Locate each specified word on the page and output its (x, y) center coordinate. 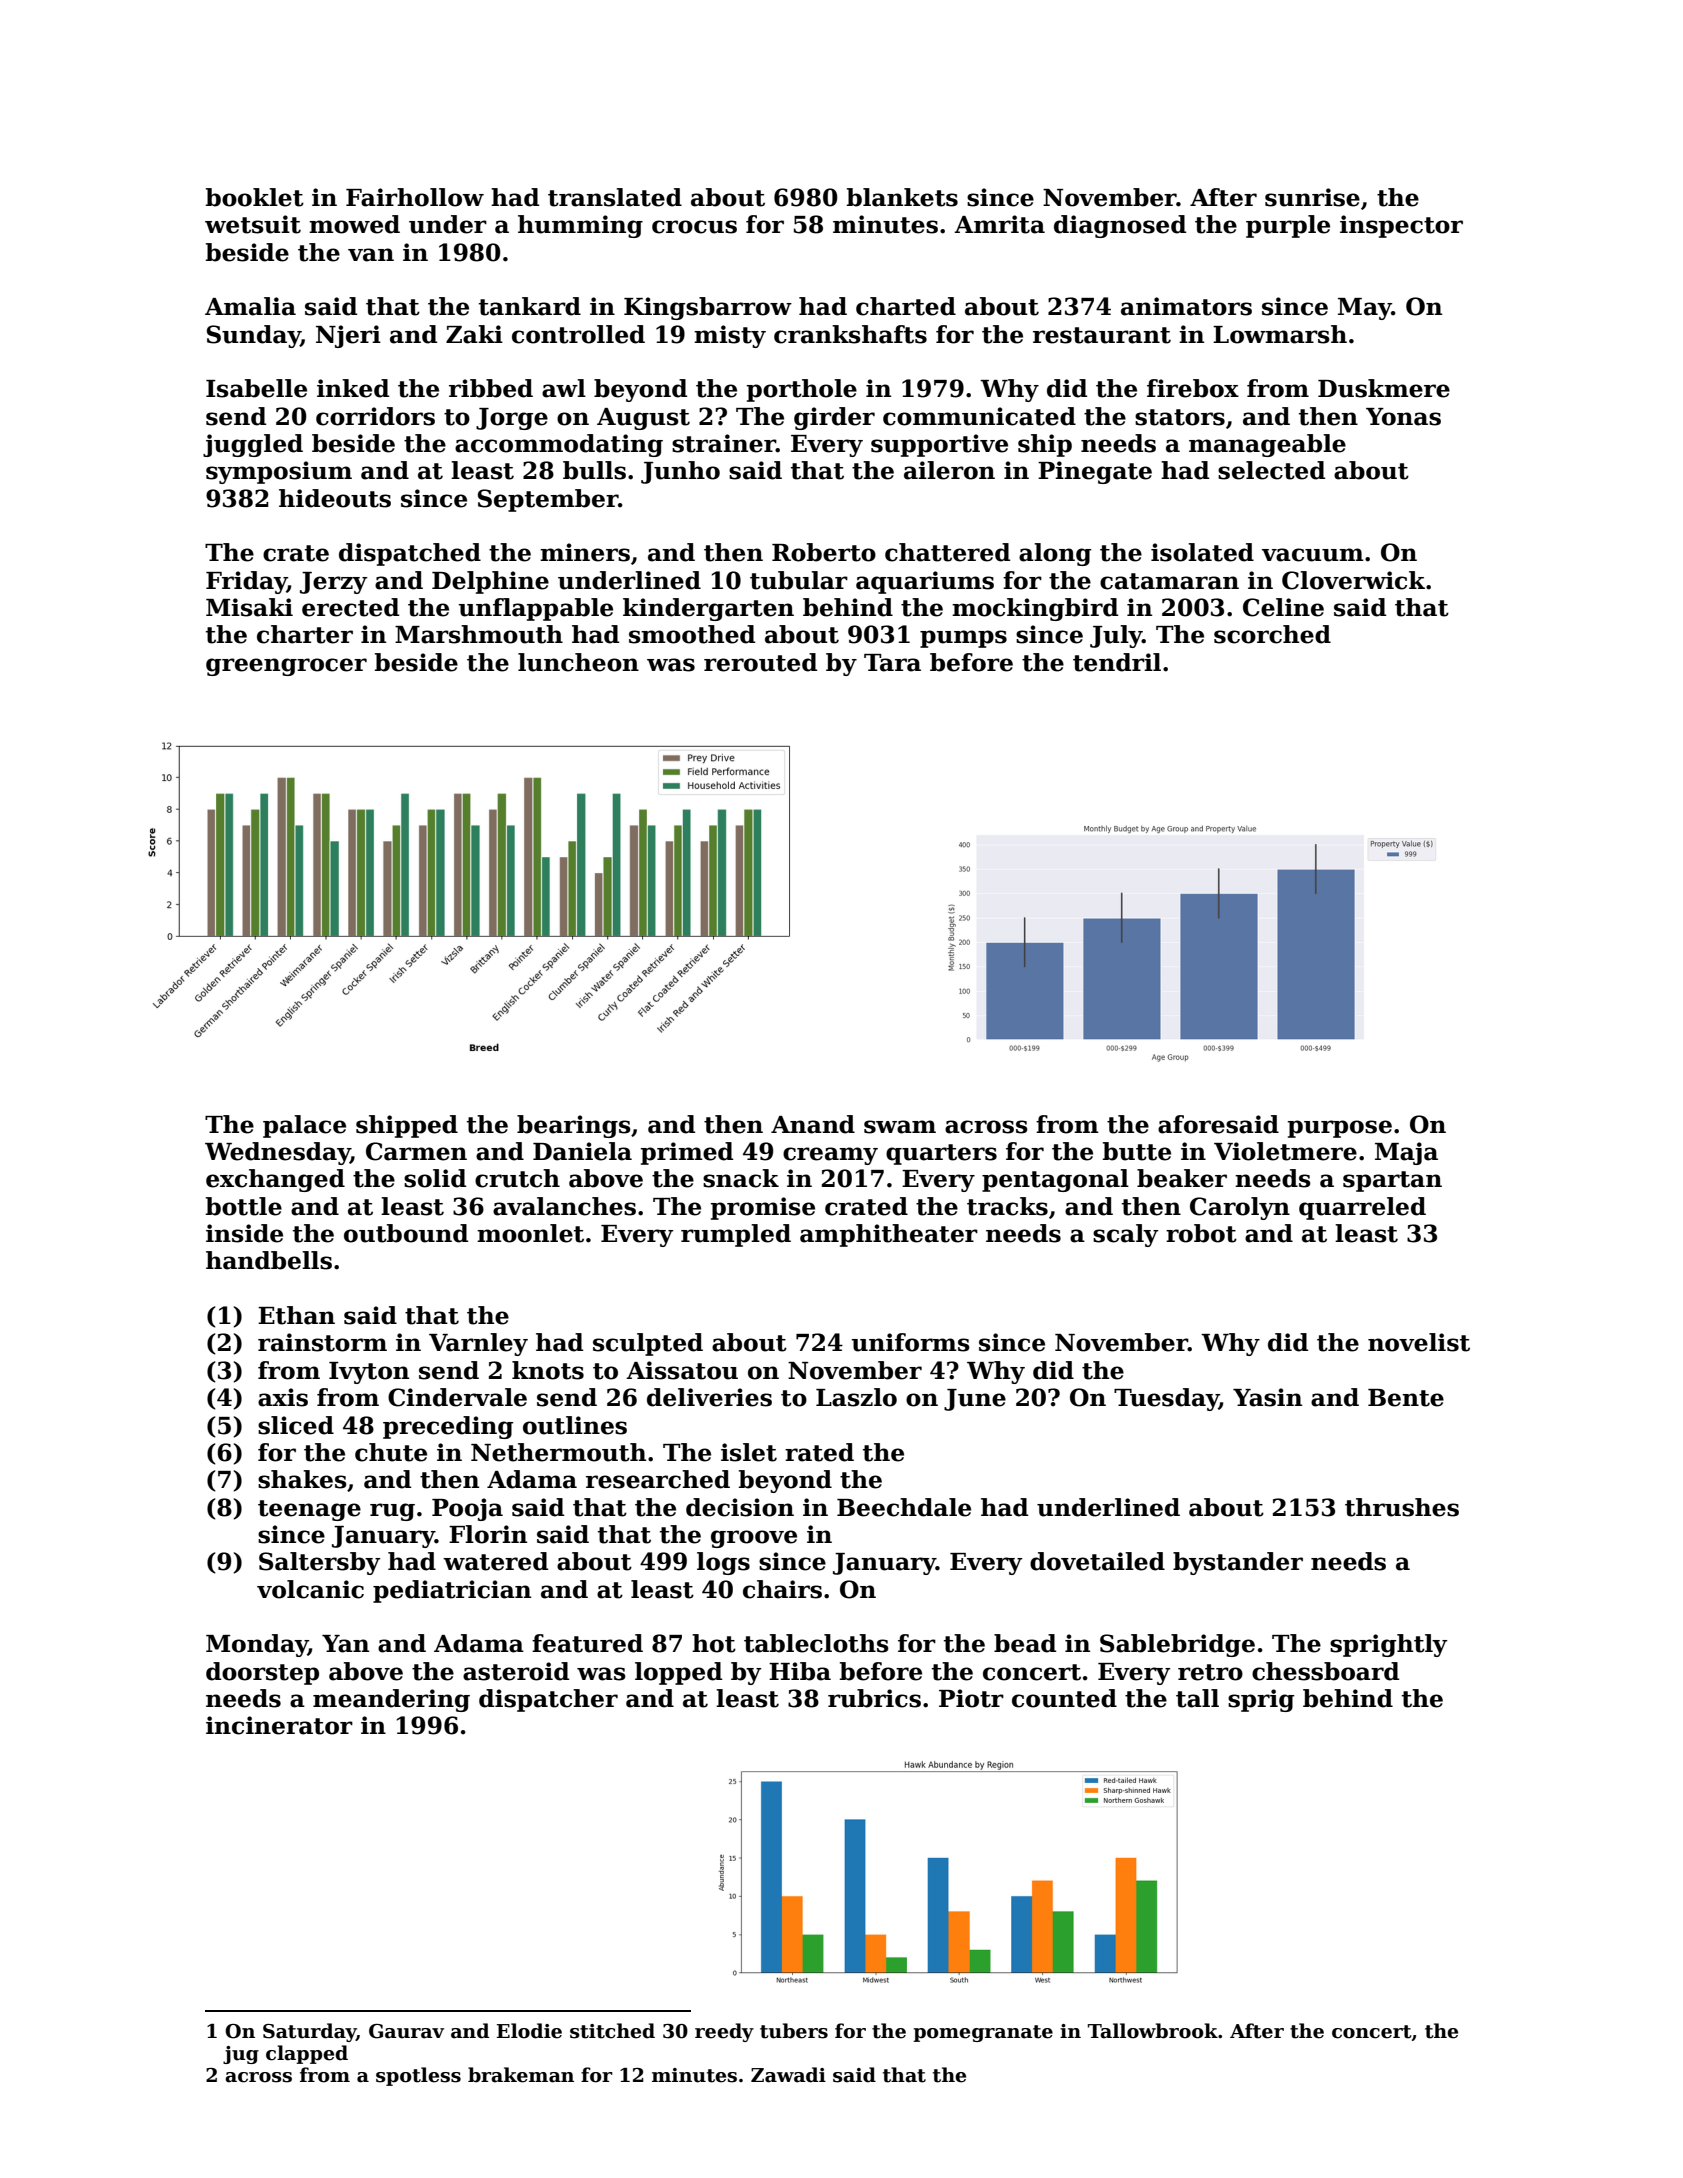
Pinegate (1095, 472)
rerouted (760, 662)
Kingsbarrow (708, 308)
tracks (1007, 1206)
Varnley (478, 1344)
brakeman (521, 2075)
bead (1025, 1643)
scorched (1272, 634)
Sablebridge (1177, 1645)
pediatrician (452, 1591)
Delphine (490, 582)
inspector (1401, 226)
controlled (578, 334)
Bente (1406, 1398)
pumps (963, 639)
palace (304, 1126)
